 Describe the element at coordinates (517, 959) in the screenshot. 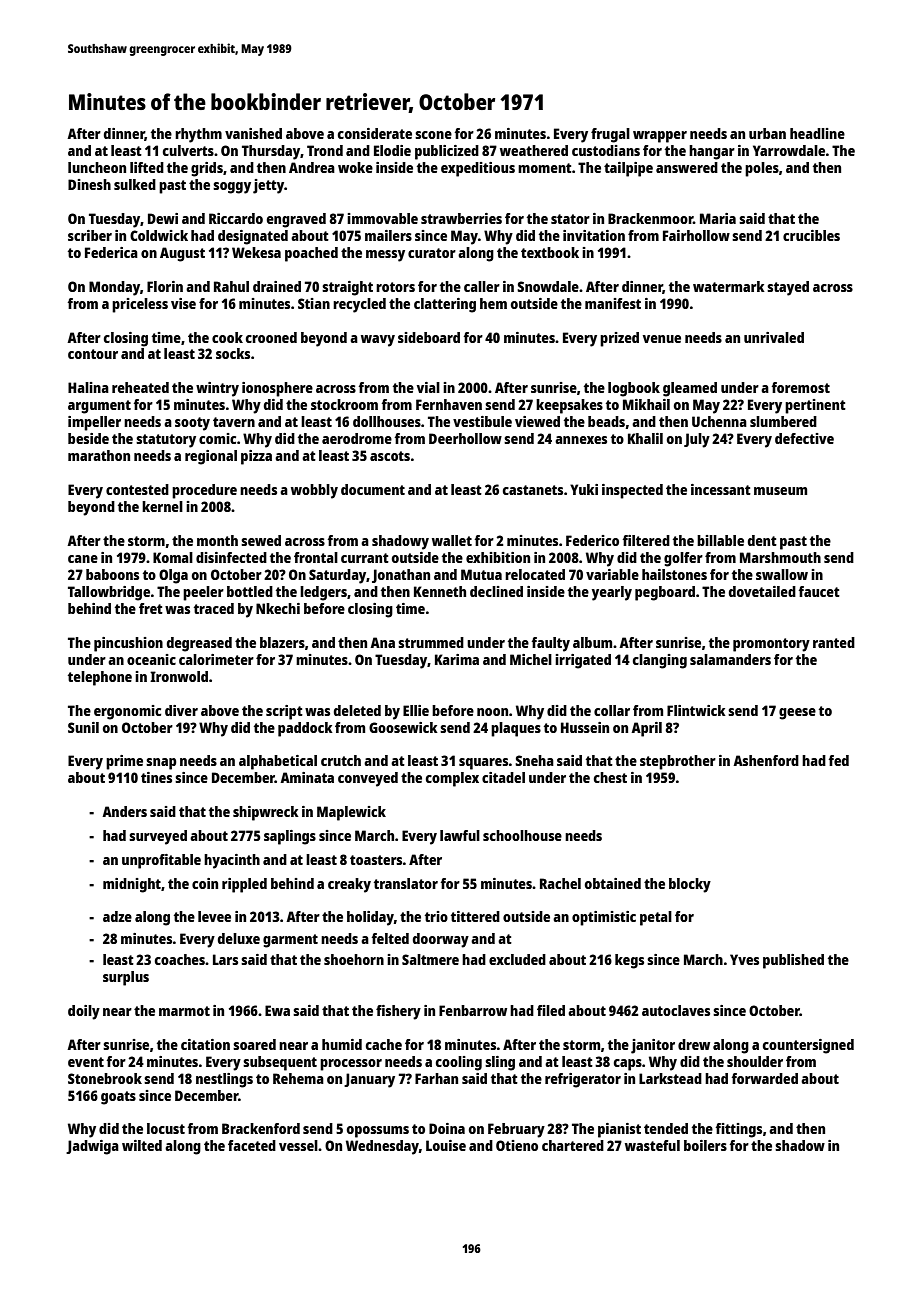

I see `excluded` at that location.
